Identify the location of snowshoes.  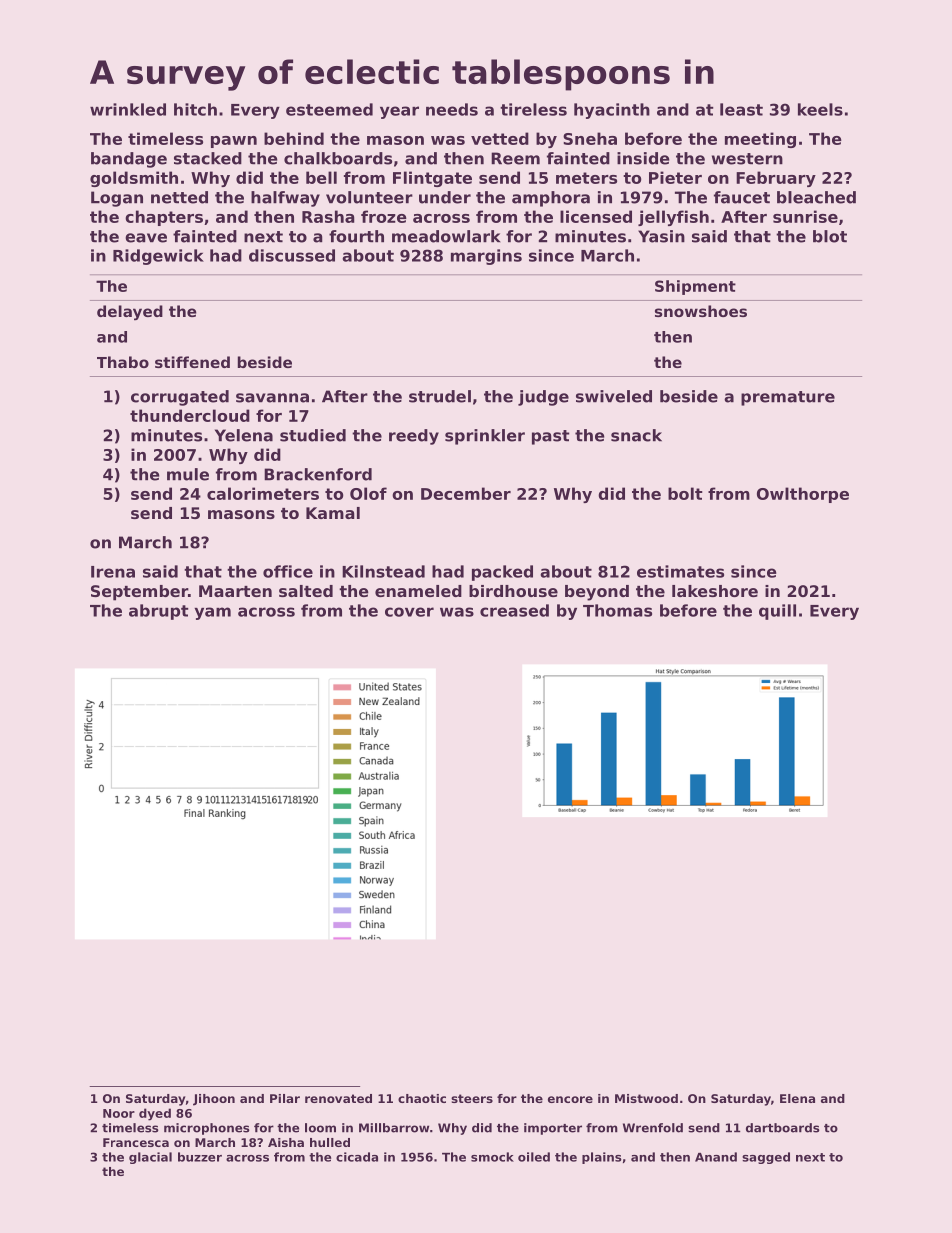
(701, 311).
